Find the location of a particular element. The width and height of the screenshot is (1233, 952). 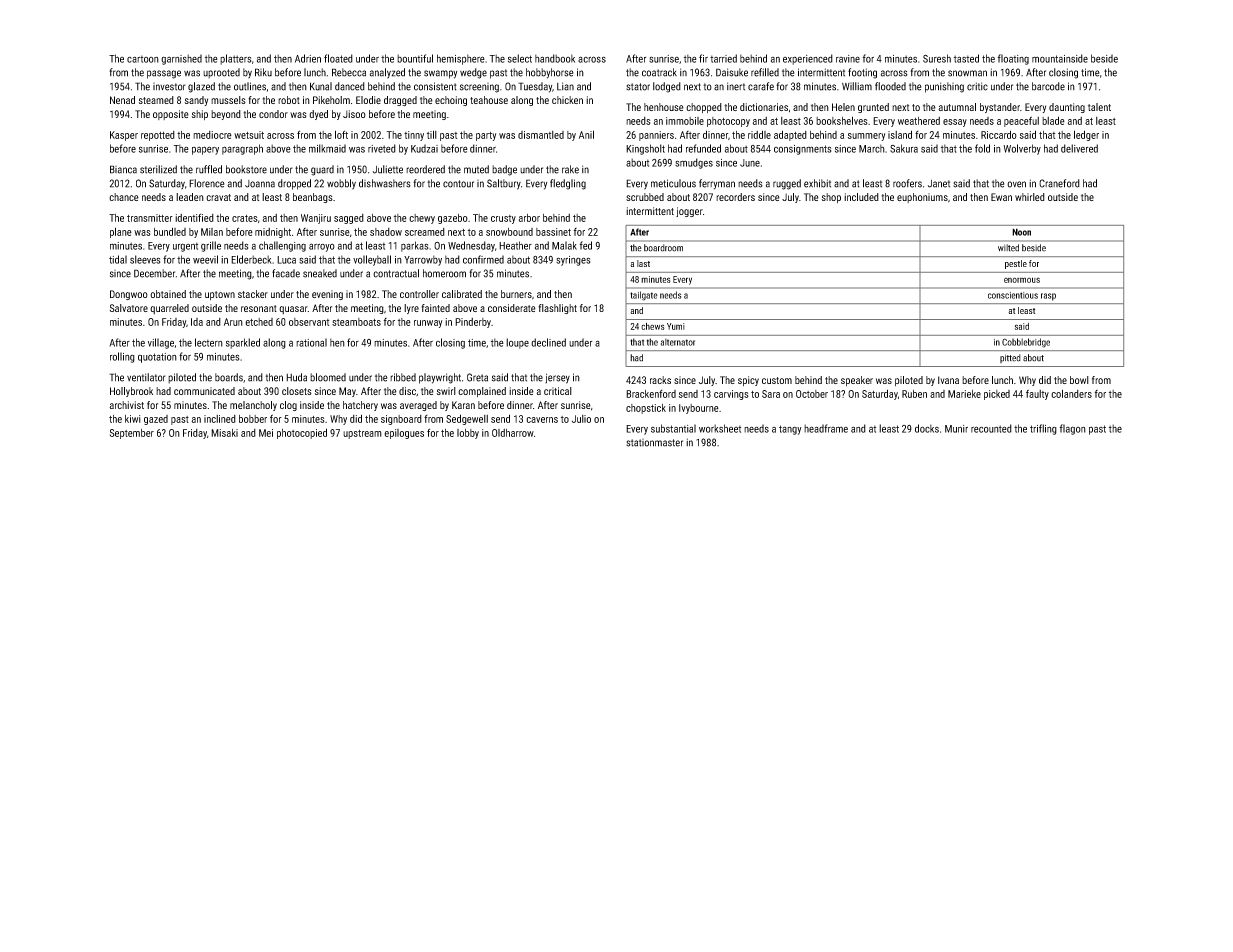

parkas is located at coordinates (414, 246).
